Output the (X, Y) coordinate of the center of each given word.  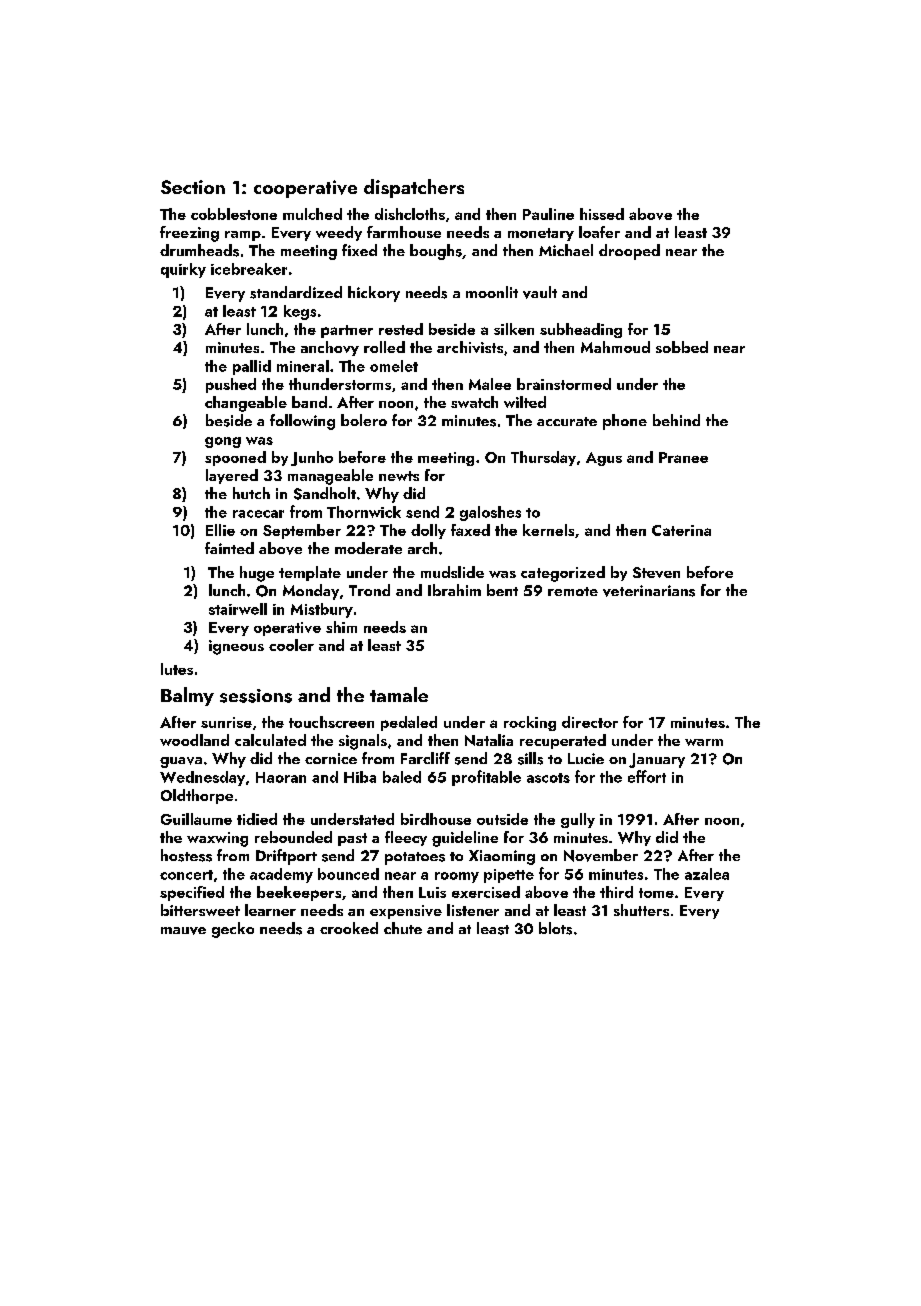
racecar (258, 514)
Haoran (281, 777)
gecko (233, 930)
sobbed (682, 347)
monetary (541, 234)
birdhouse (436, 819)
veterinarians (649, 591)
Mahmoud (615, 347)
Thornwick (364, 512)
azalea (707, 874)
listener (473, 910)
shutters (641, 910)
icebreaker (249, 269)
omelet (394, 366)
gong (223, 442)
